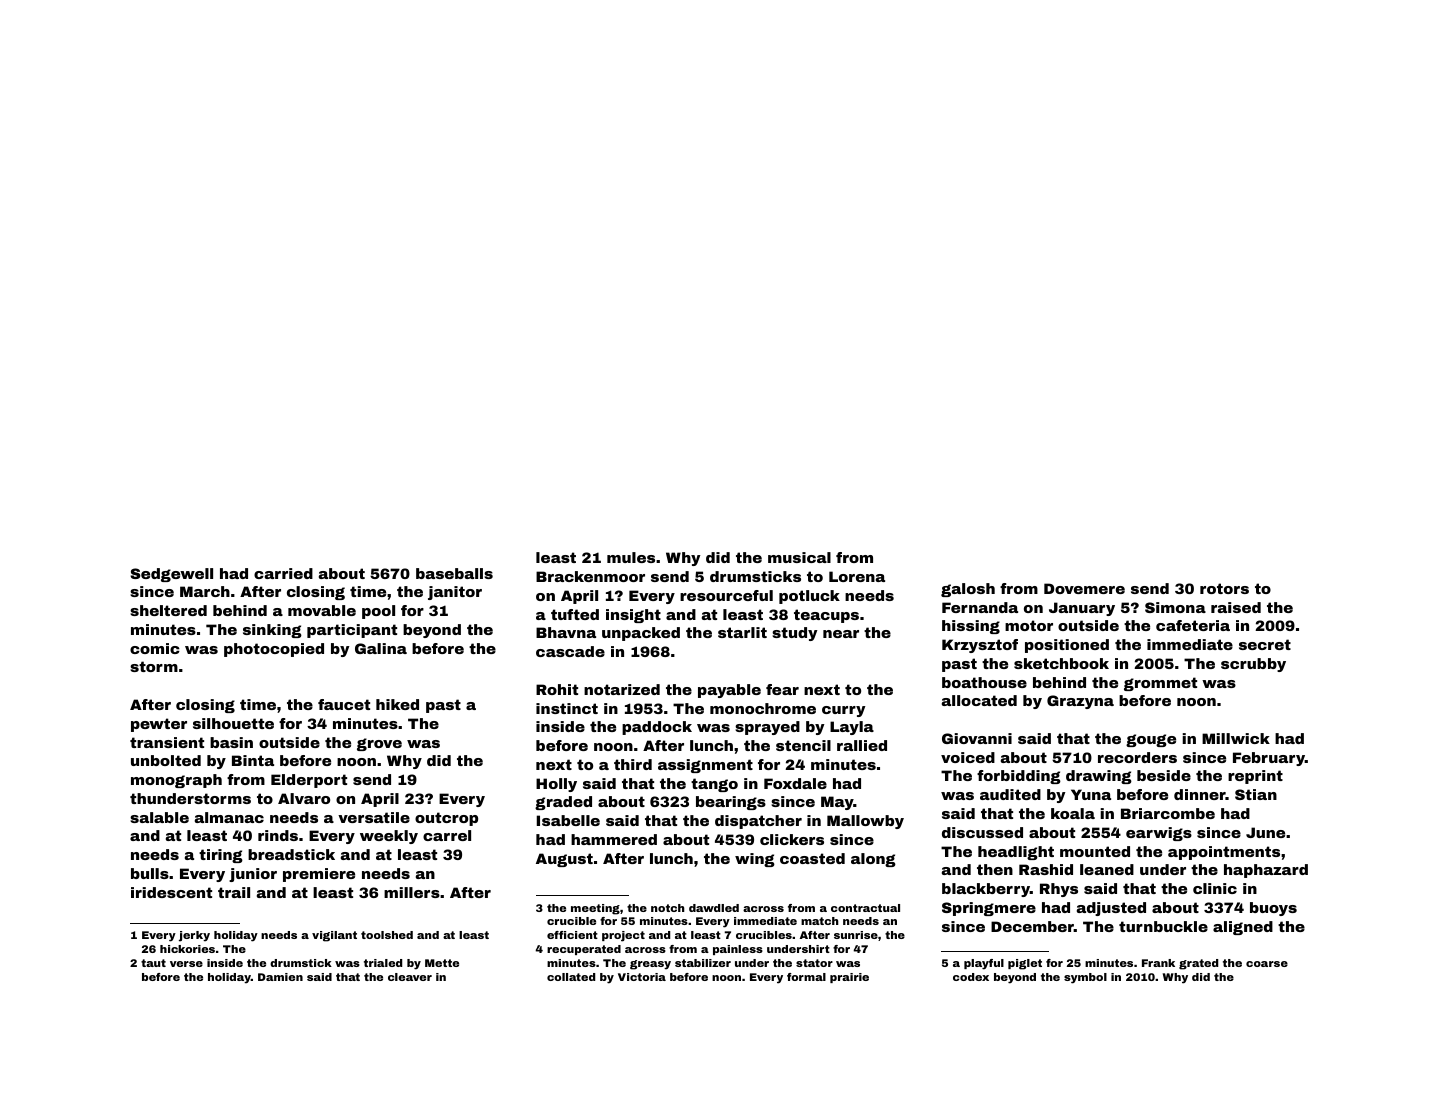 The height and width of the screenshot is (1114, 1442). What do you see at coordinates (159, 725) in the screenshot?
I see `pewter` at bounding box center [159, 725].
